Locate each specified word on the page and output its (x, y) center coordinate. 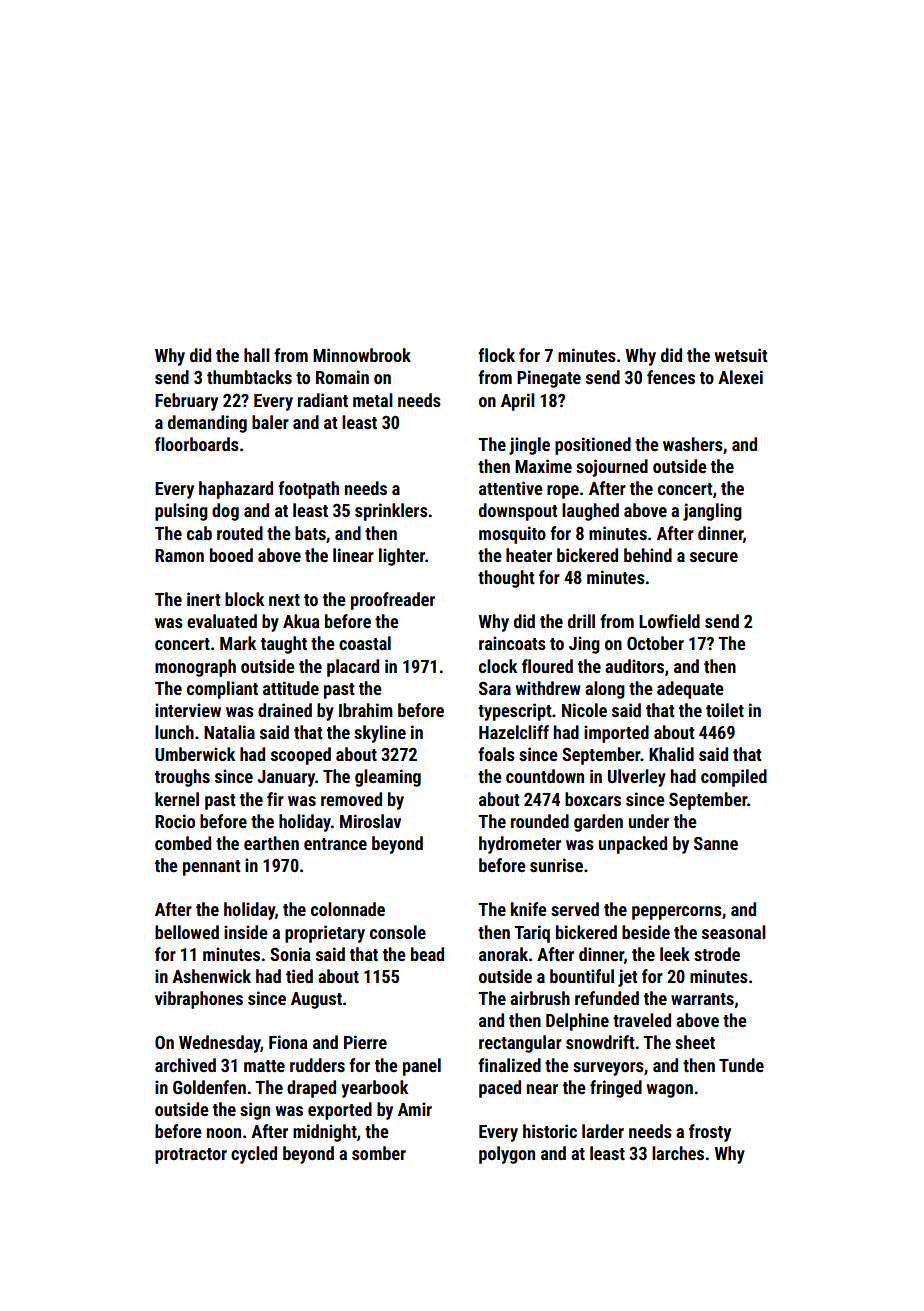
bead (427, 954)
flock (496, 355)
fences (671, 377)
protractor (191, 1156)
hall (257, 355)
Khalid (671, 754)
